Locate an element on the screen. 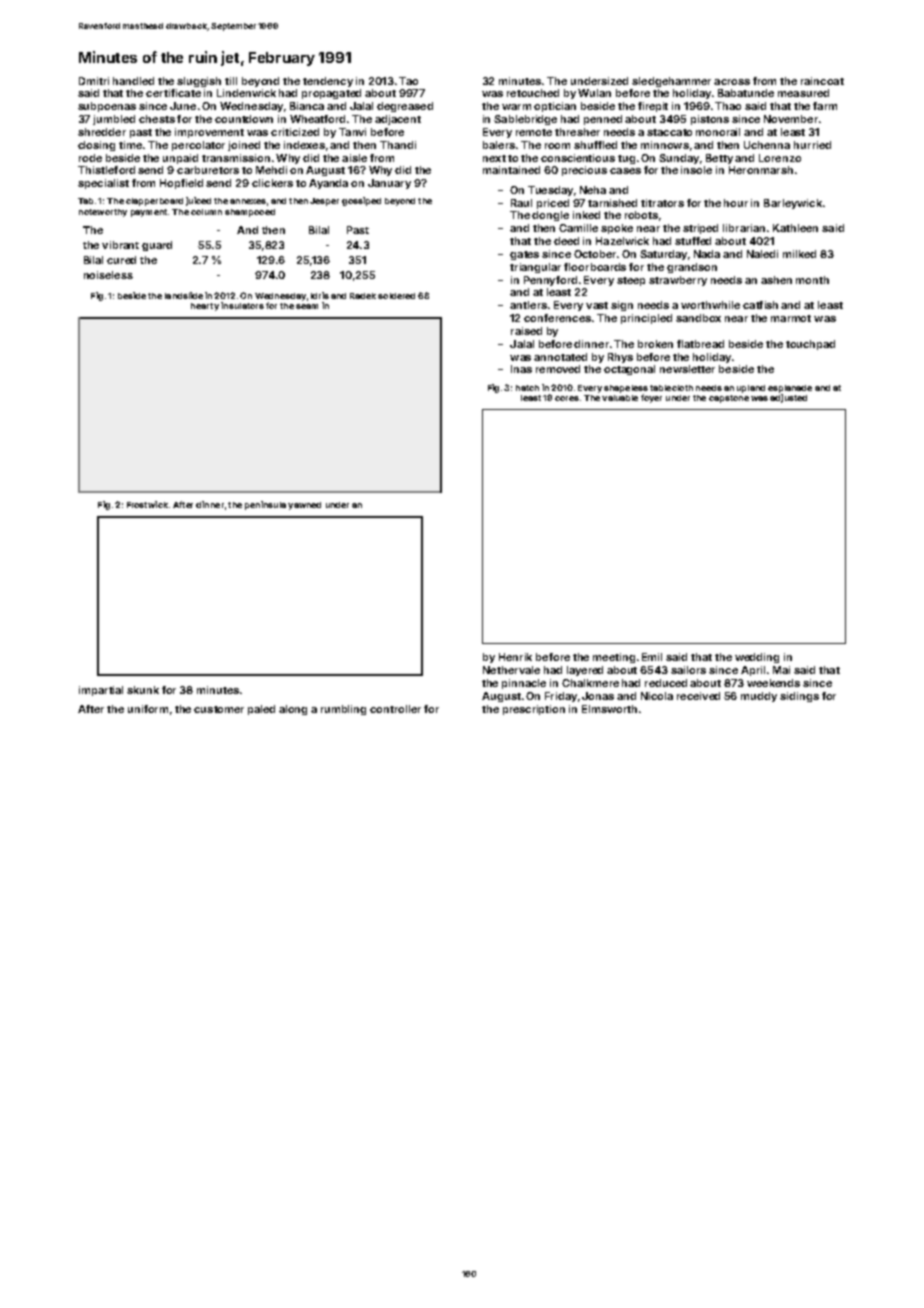 The width and height of the screenshot is (924, 1308). hatch is located at coordinates (527, 388).
